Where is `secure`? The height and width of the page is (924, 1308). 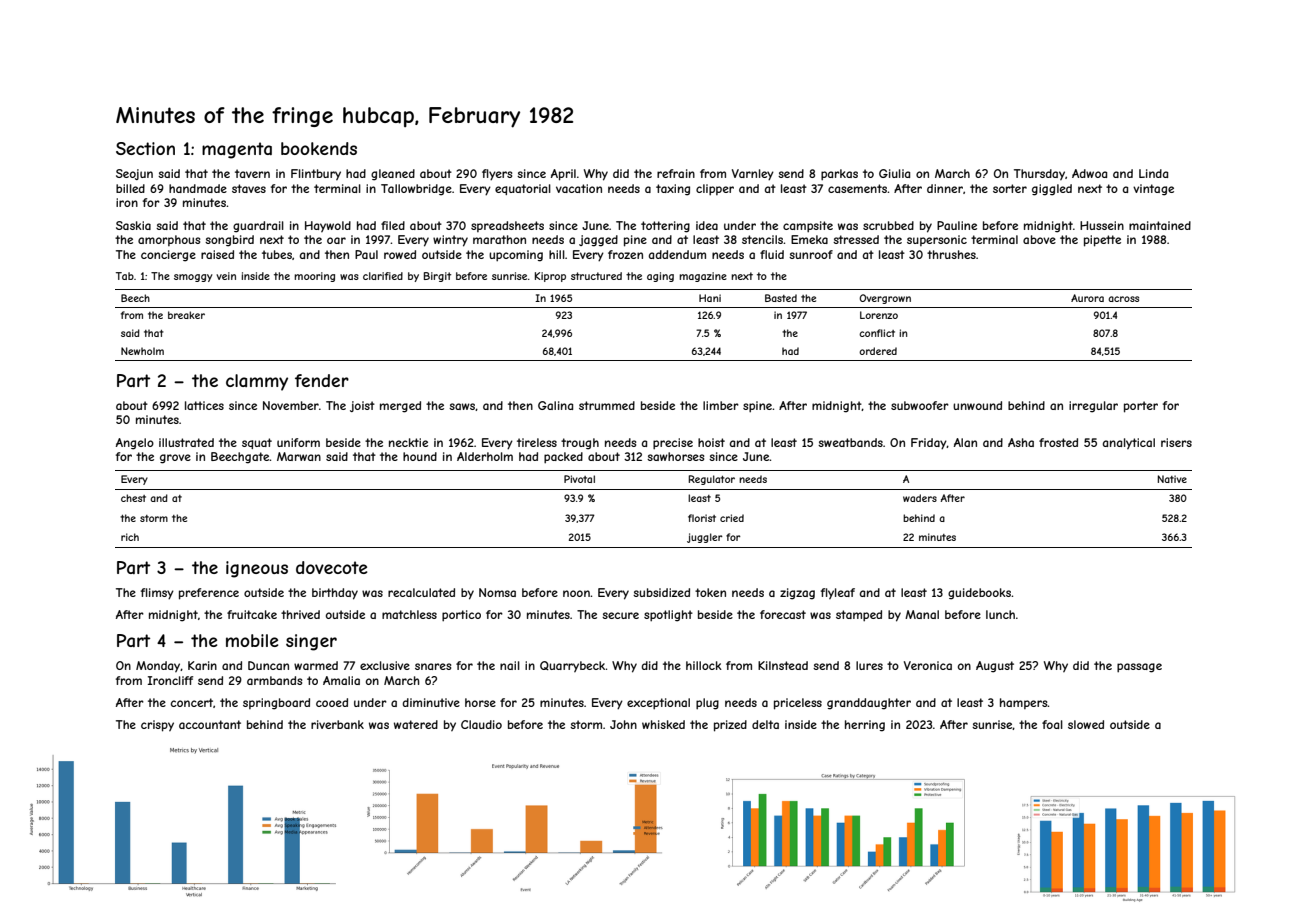
secure is located at coordinates (620, 615).
